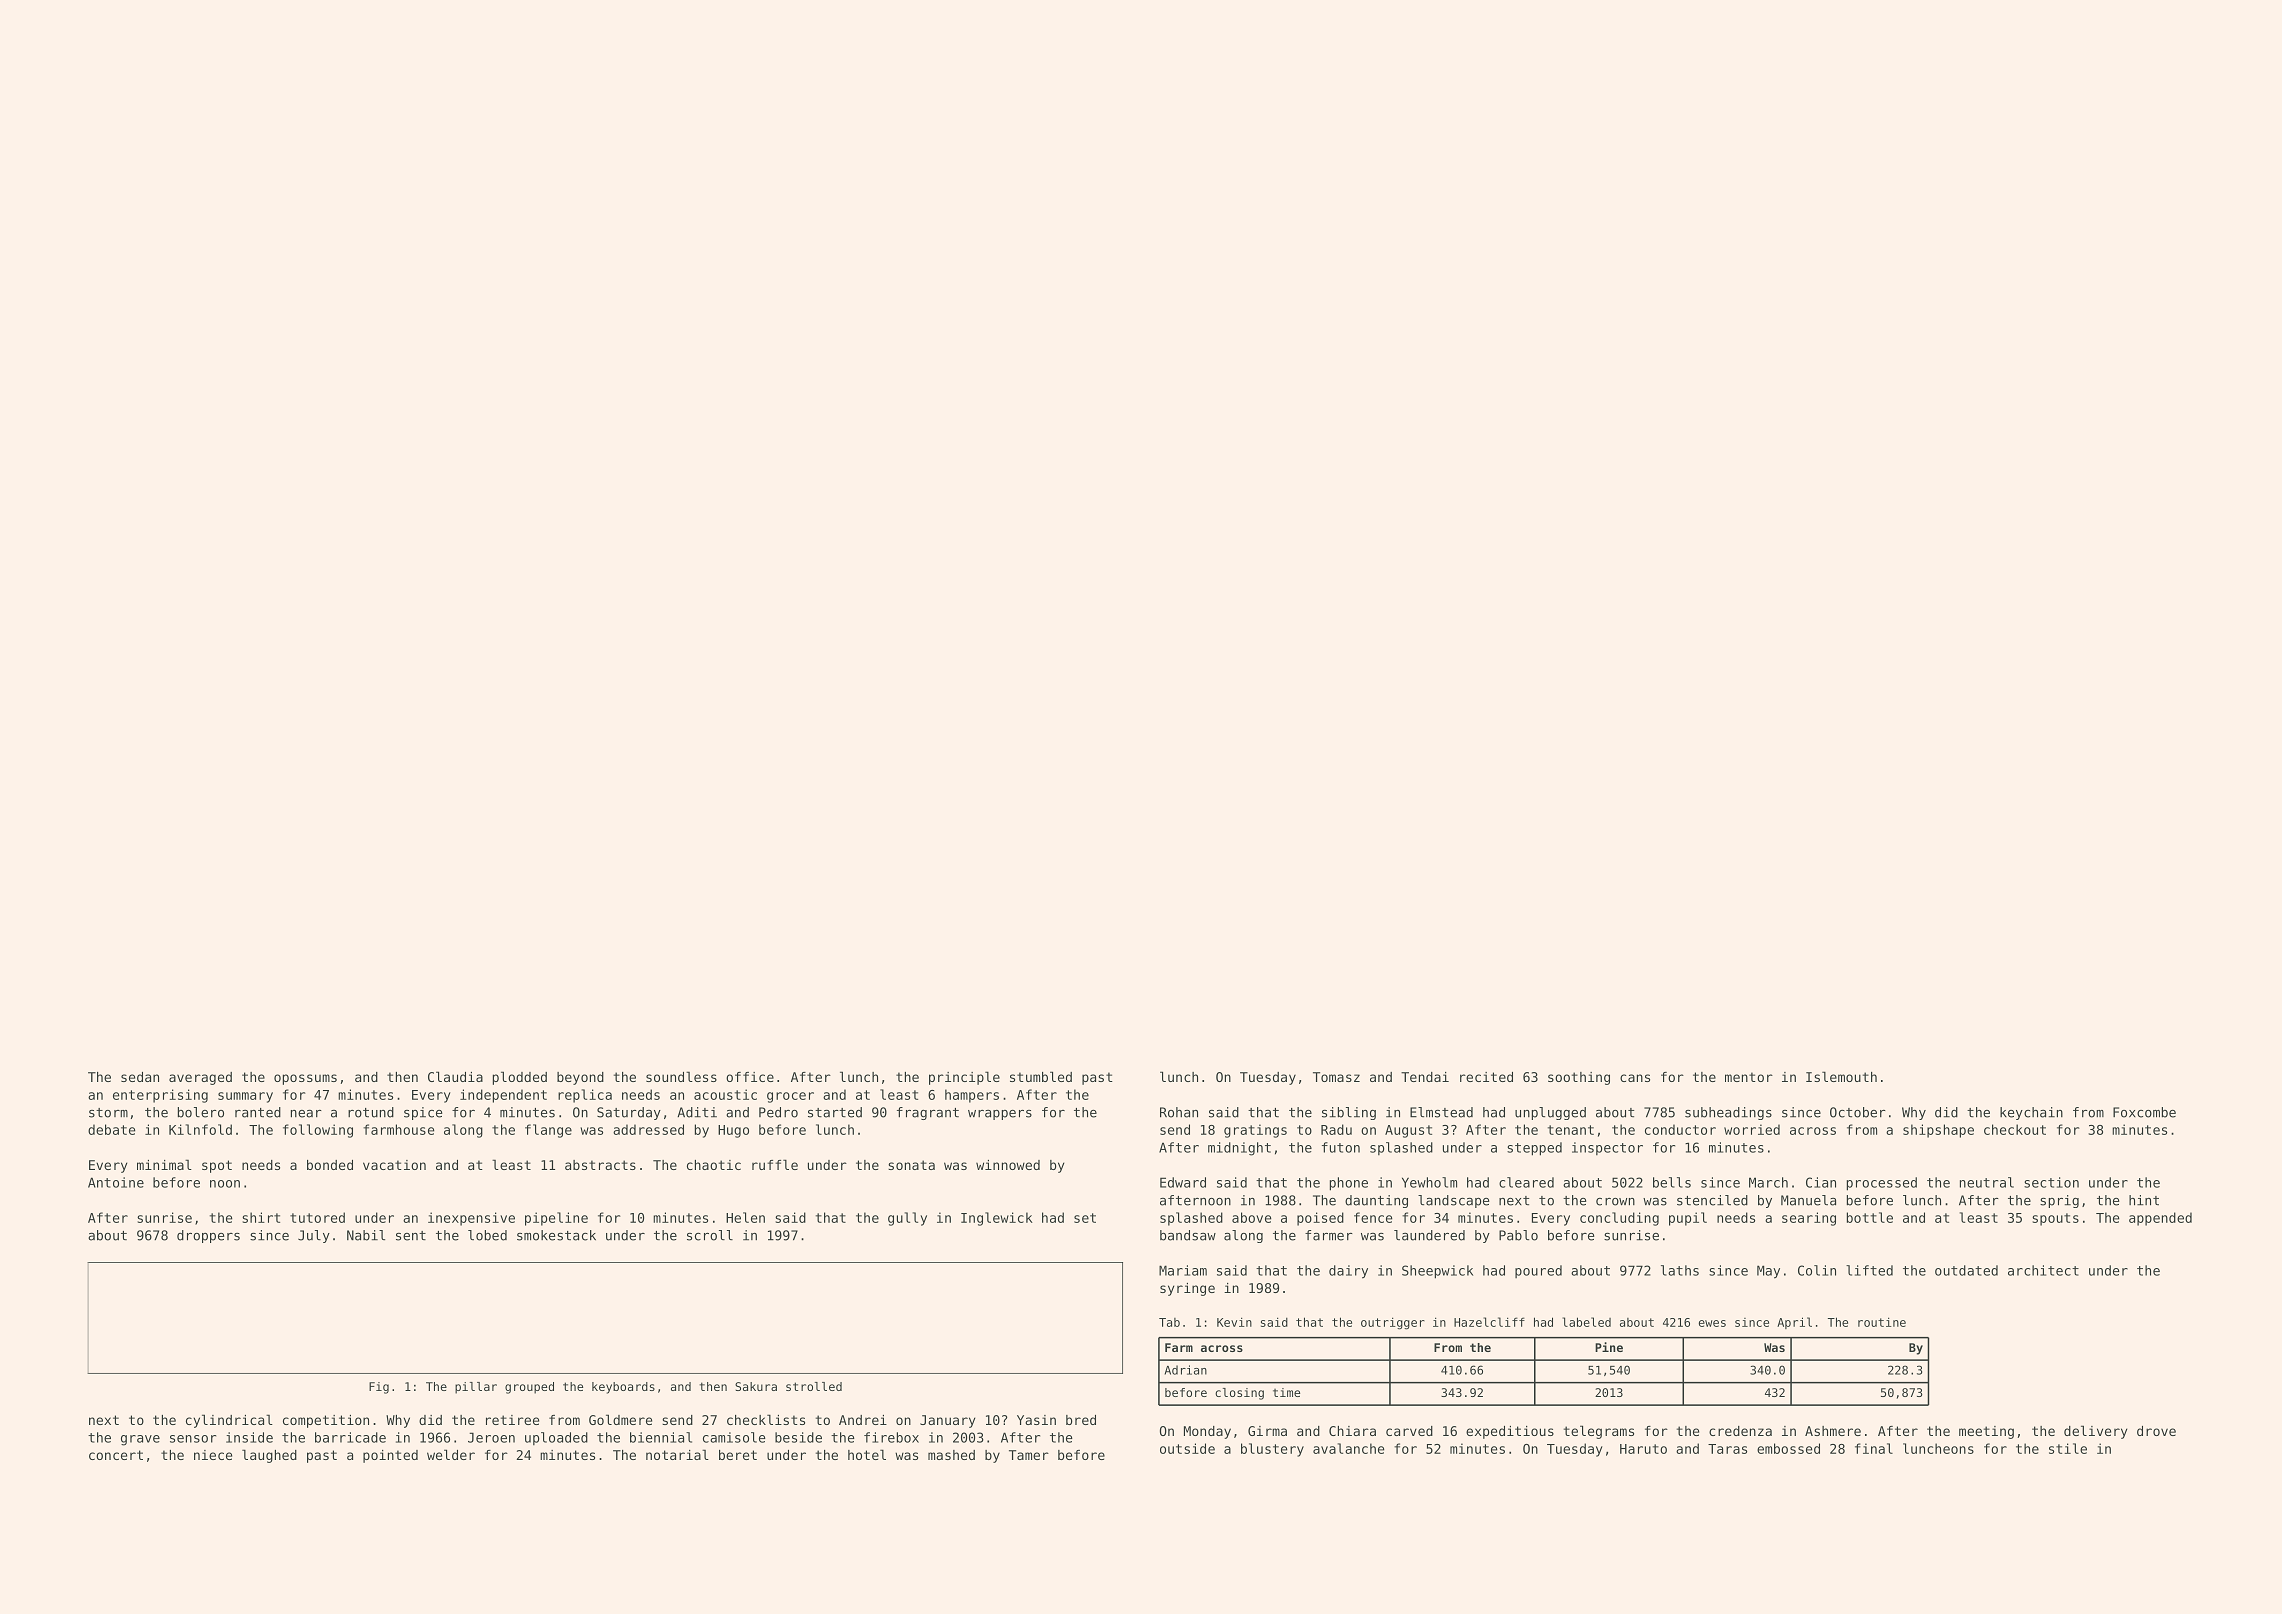 Image resolution: width=2282 pixels, height=1614 pixels. What do you see at coordinates (1169, 1322) in the page?
I see `Tab` at bounding box center [1169, 1322].
